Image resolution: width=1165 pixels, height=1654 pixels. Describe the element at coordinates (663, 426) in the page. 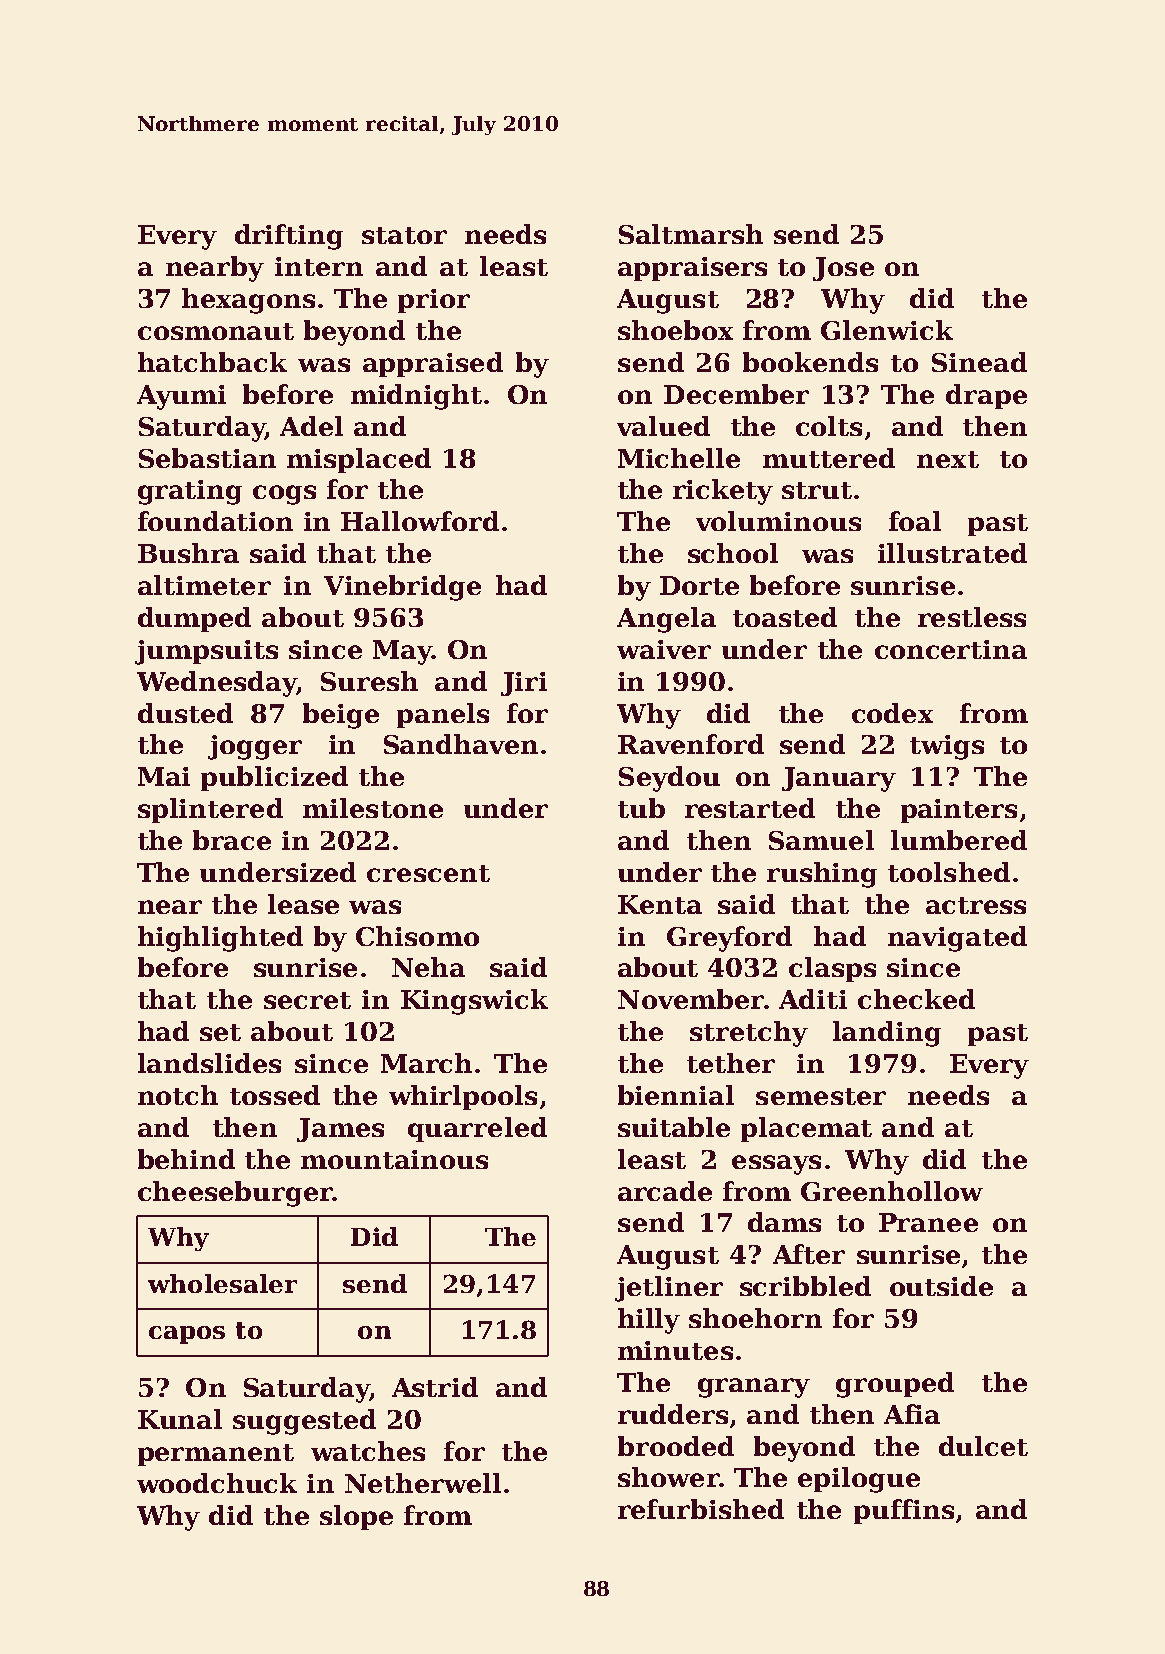

I see `valued` at that location.
